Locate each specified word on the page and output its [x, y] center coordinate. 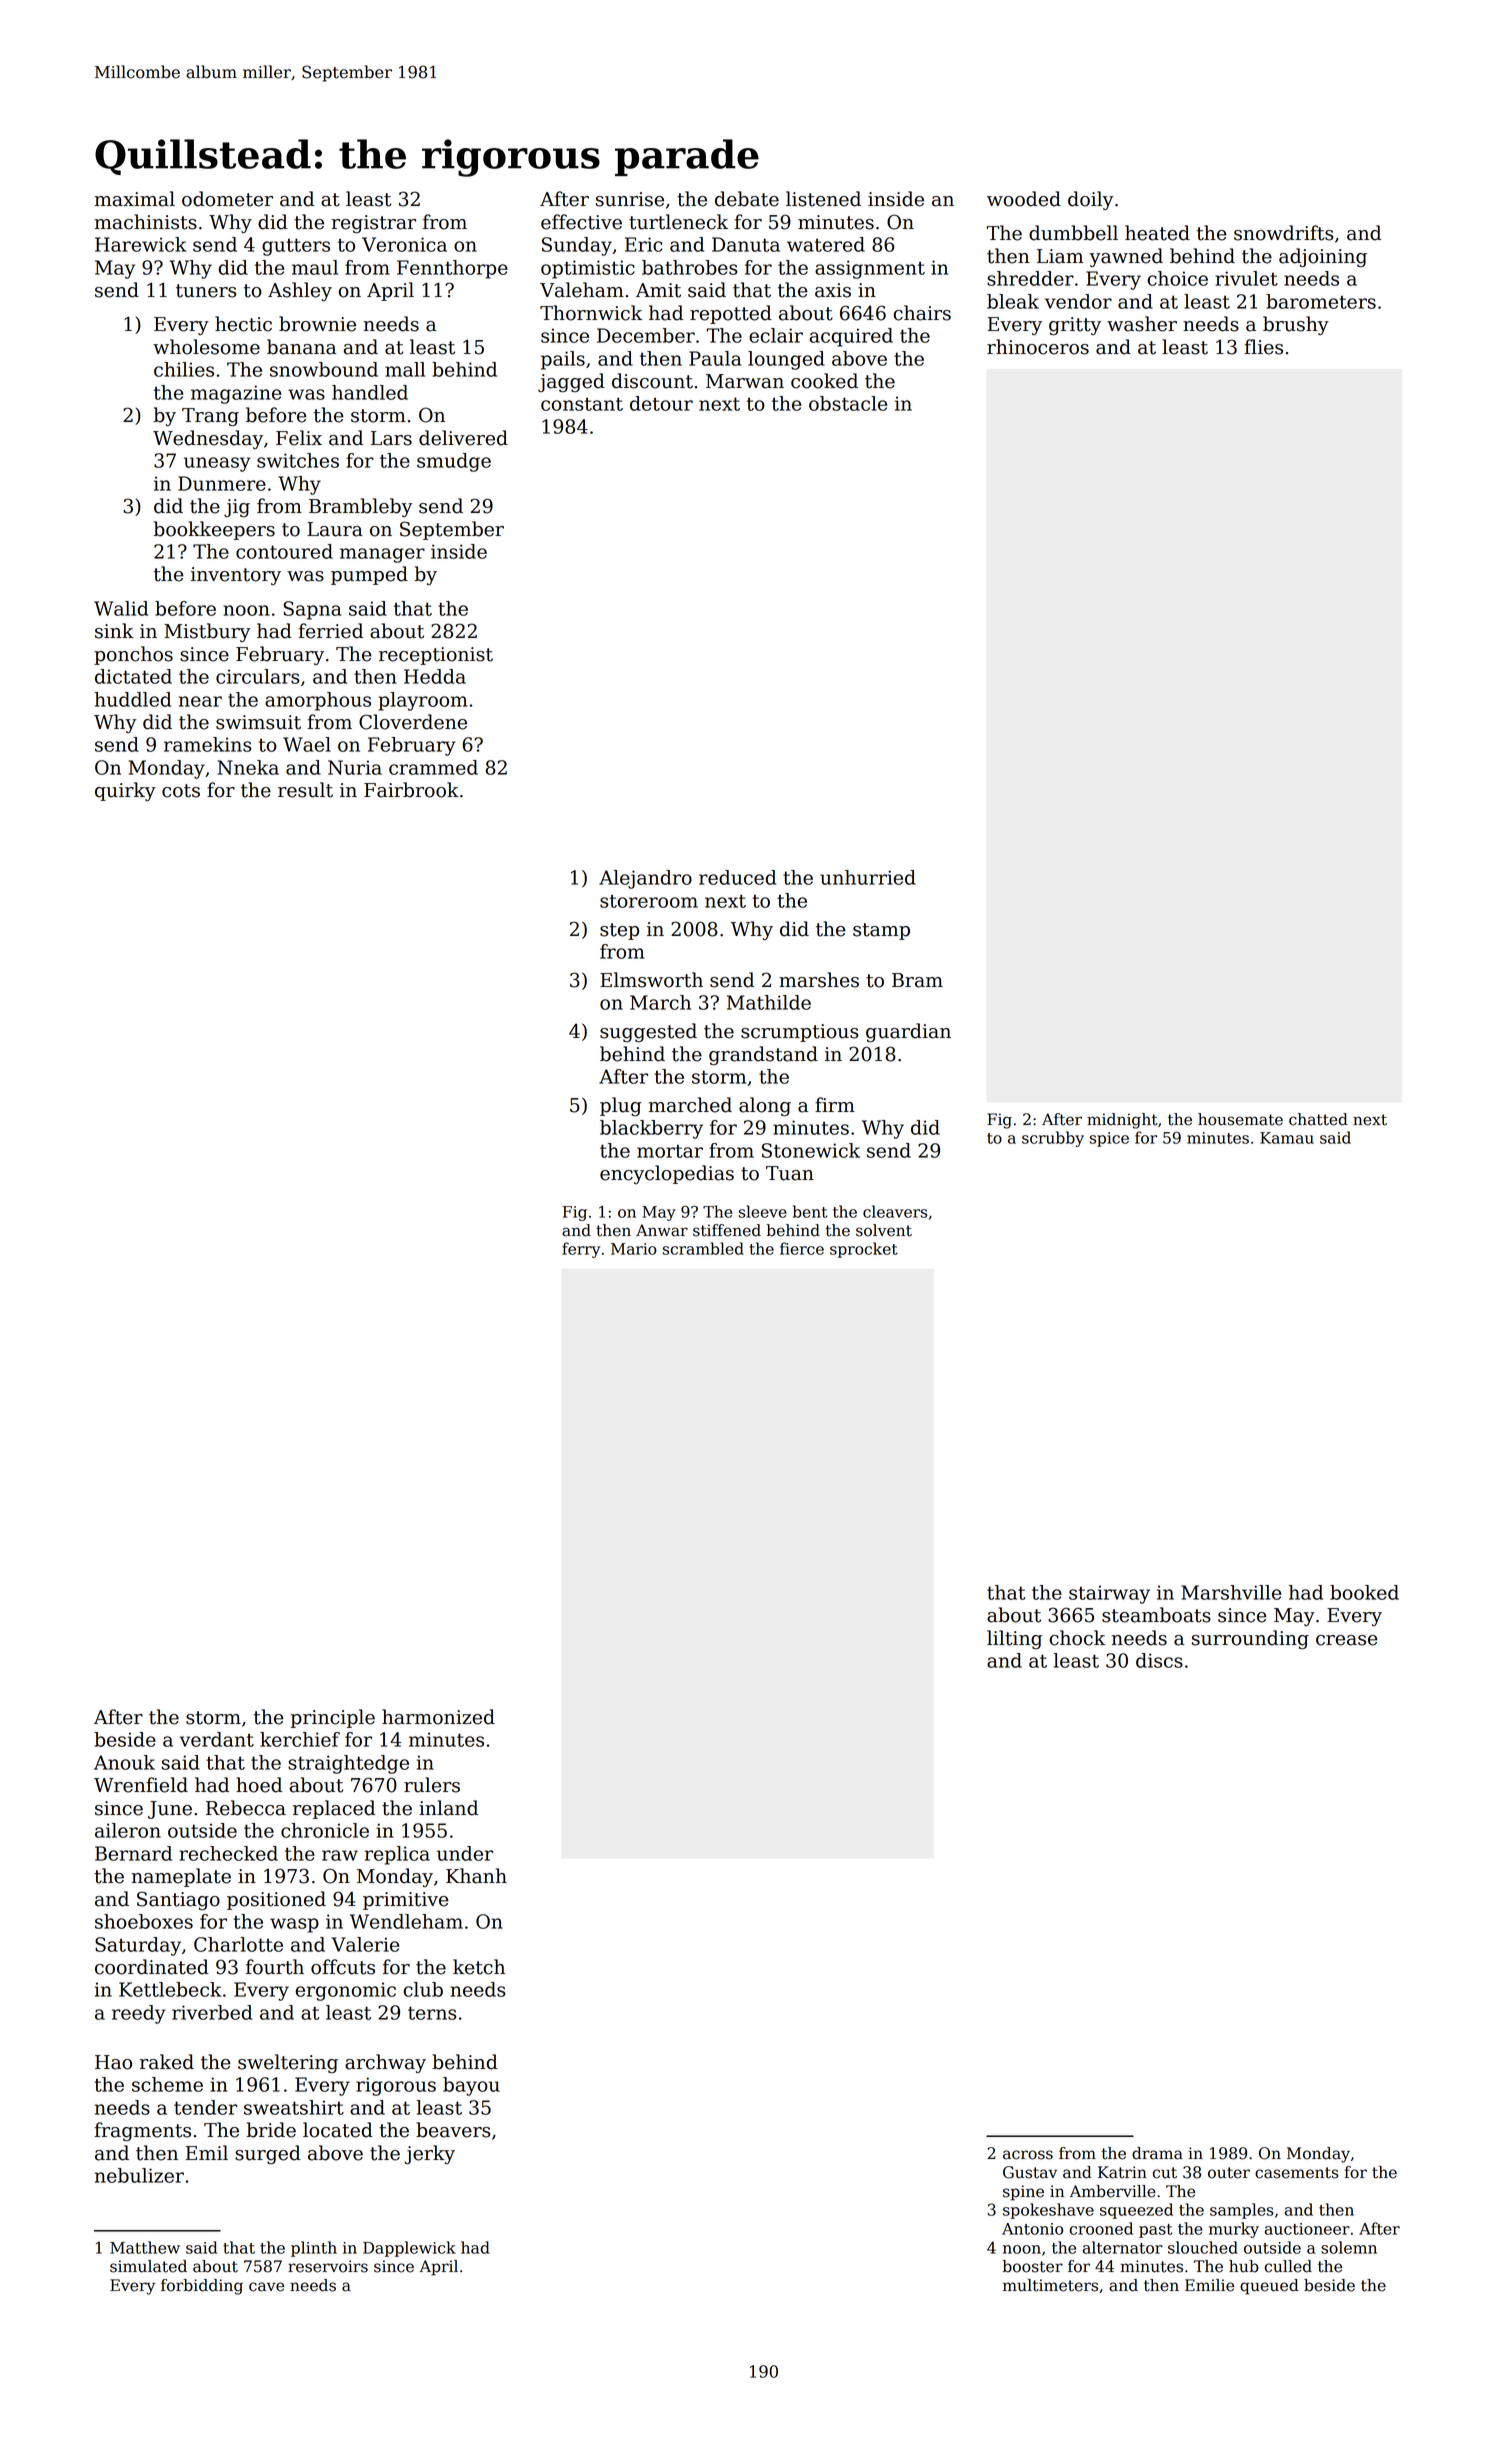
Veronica [404, 244]
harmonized [438, 1717]
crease [1347, 1640]
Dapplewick [409, 2249]
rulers [432, 1785]
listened [823, 199]
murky [1234, 2230]
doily [1090, 200]
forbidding [202, 2287]
